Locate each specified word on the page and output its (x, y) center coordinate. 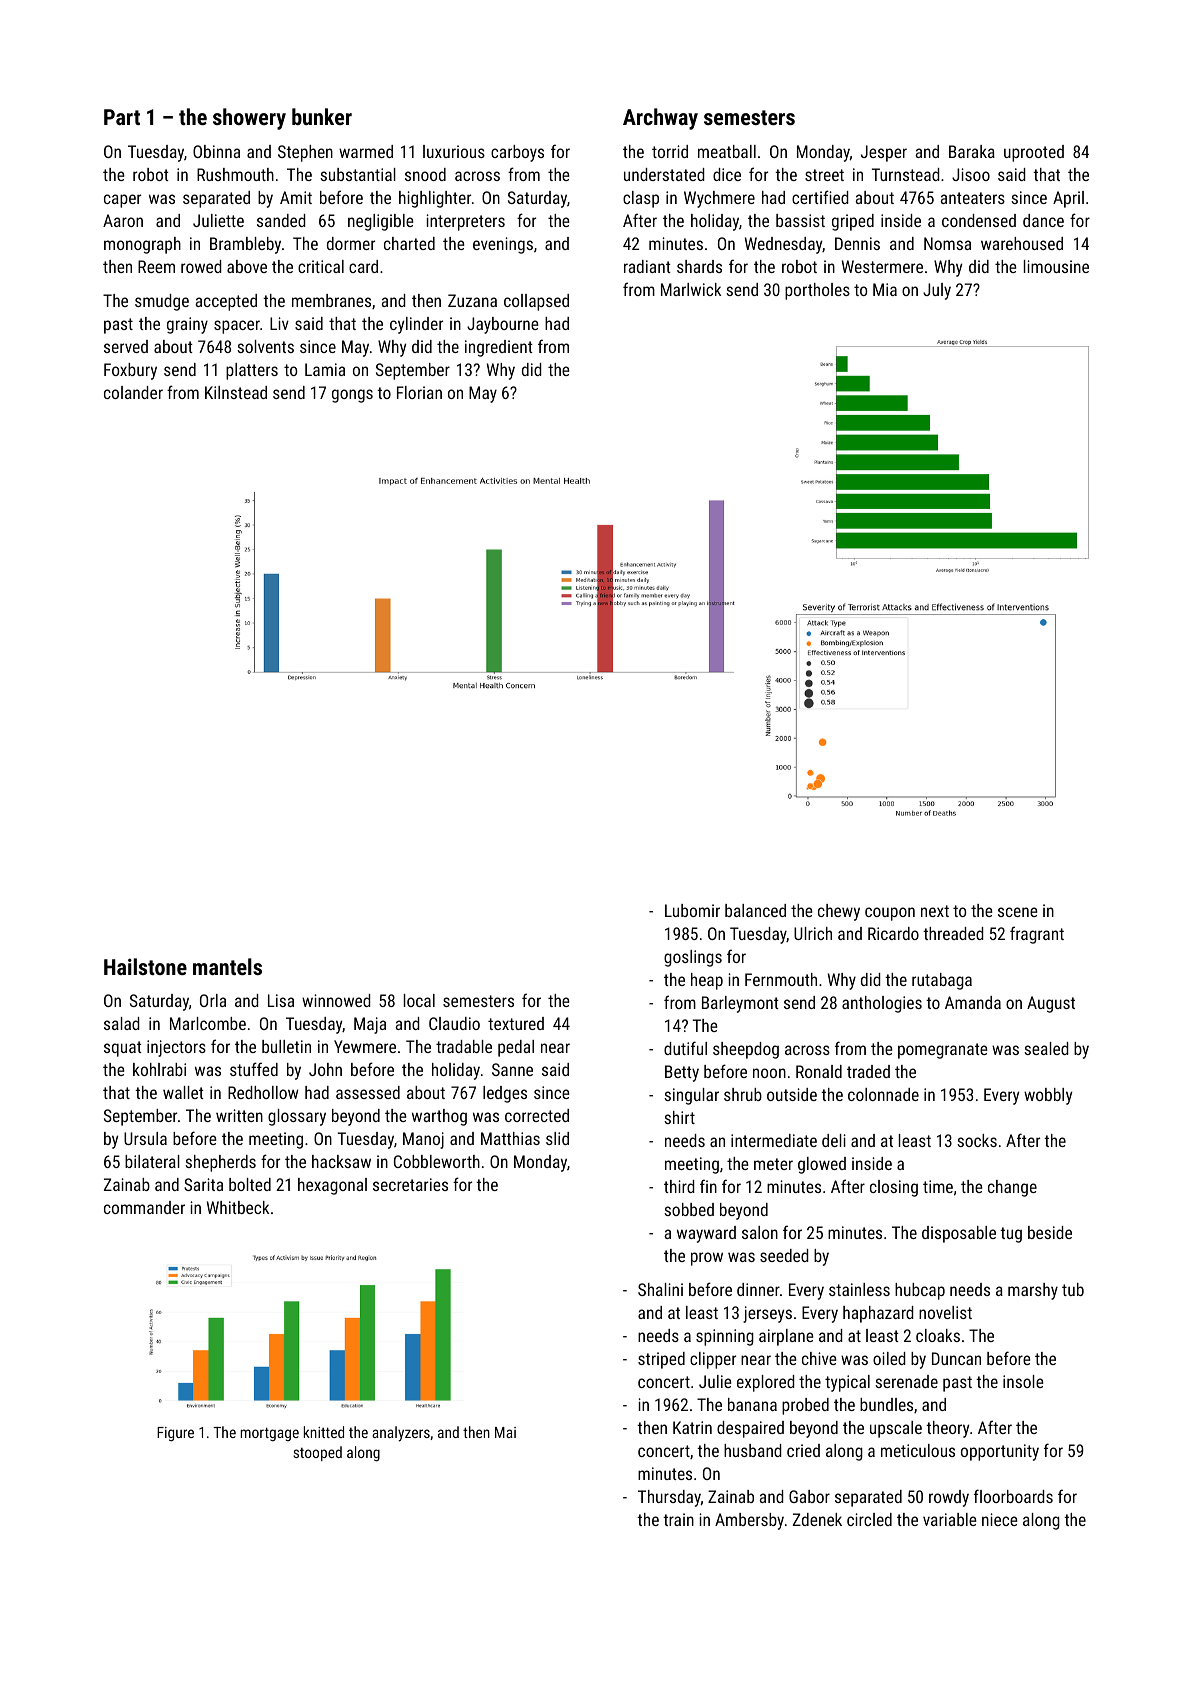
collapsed (536, 302)
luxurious (454, 151)
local (419, 1000)
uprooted (1034, 153)
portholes (817, 291)
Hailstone (145, 966)
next (935, 911)
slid (557, 1138)
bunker (322, 116)
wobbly (1048, 1096)
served (126, 346)
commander (144, 1207)
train (678, 1519)
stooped (317, 1453)
